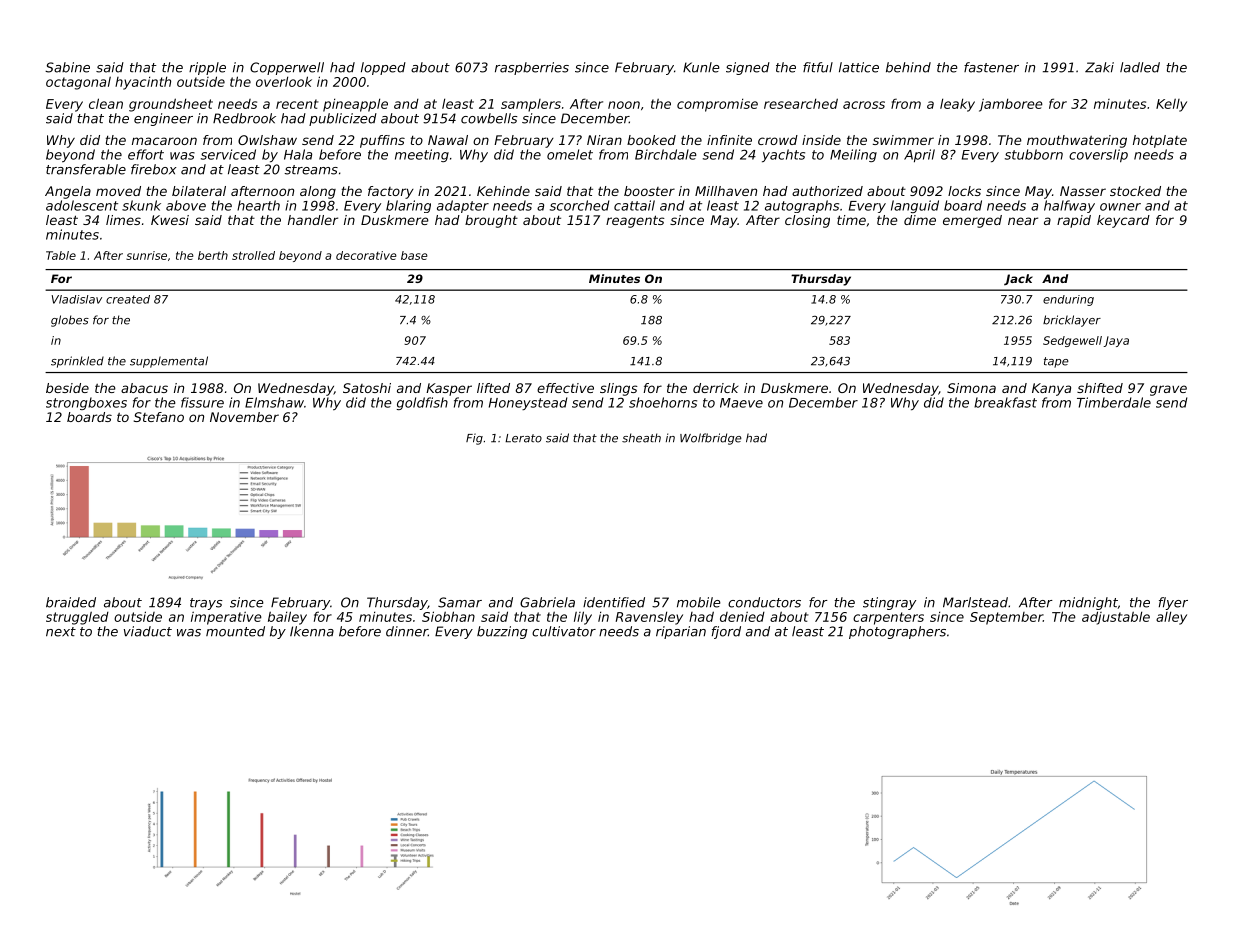  Describe the element at coordinates (1114, 402) in the page. I see `Timberdale` at that location.
